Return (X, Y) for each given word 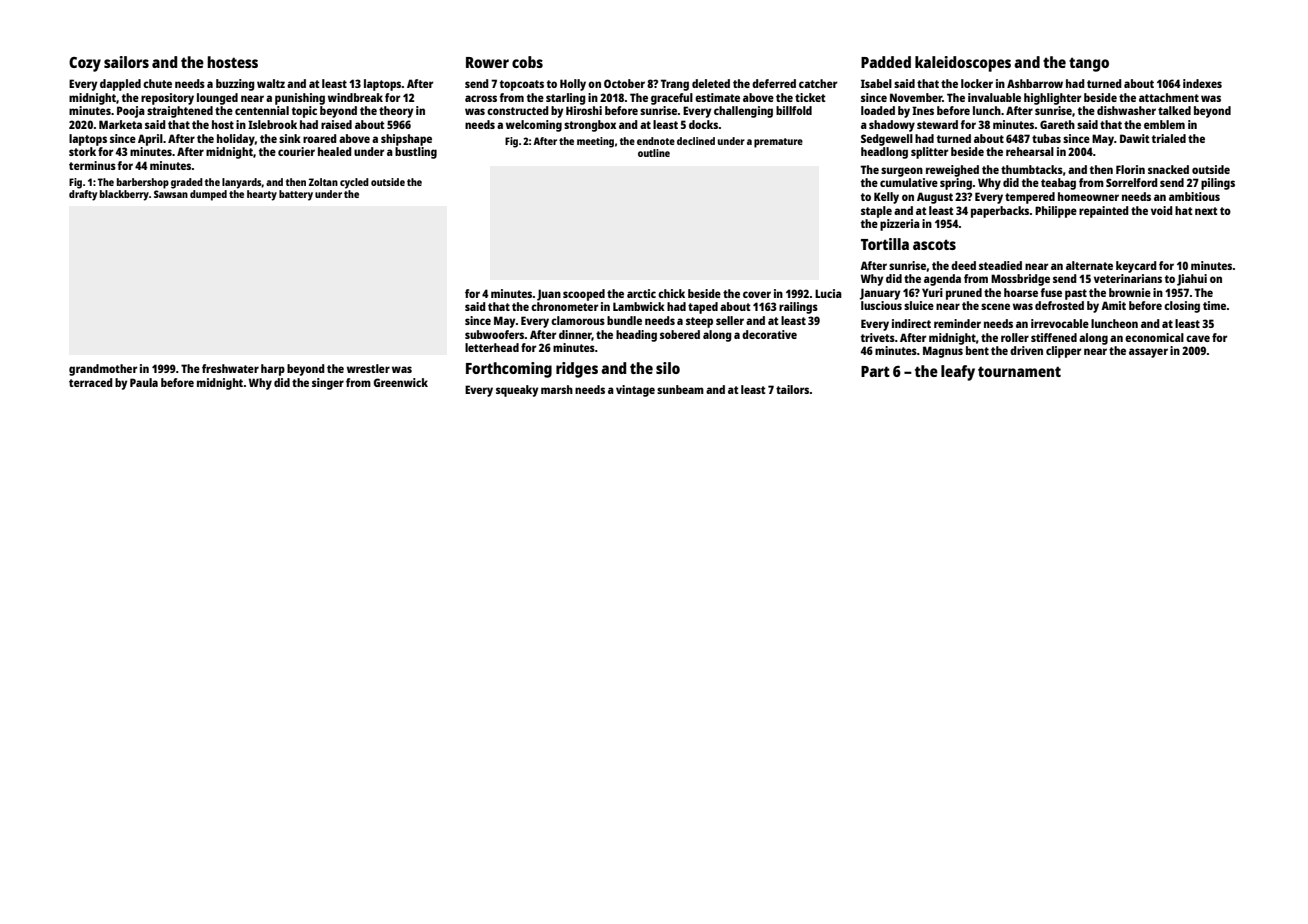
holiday (236, 140)
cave (1198, 338)
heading (636, 336)
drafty (83, 195)
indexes (1202, 83)
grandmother (103, 370)
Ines (923, 110)
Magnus (943, 352)
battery (296, 195)
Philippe (1056, 212)
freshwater (230, 368)
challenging (743, 112)
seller (730, 320)
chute (157, 83)
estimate (717, 97)
